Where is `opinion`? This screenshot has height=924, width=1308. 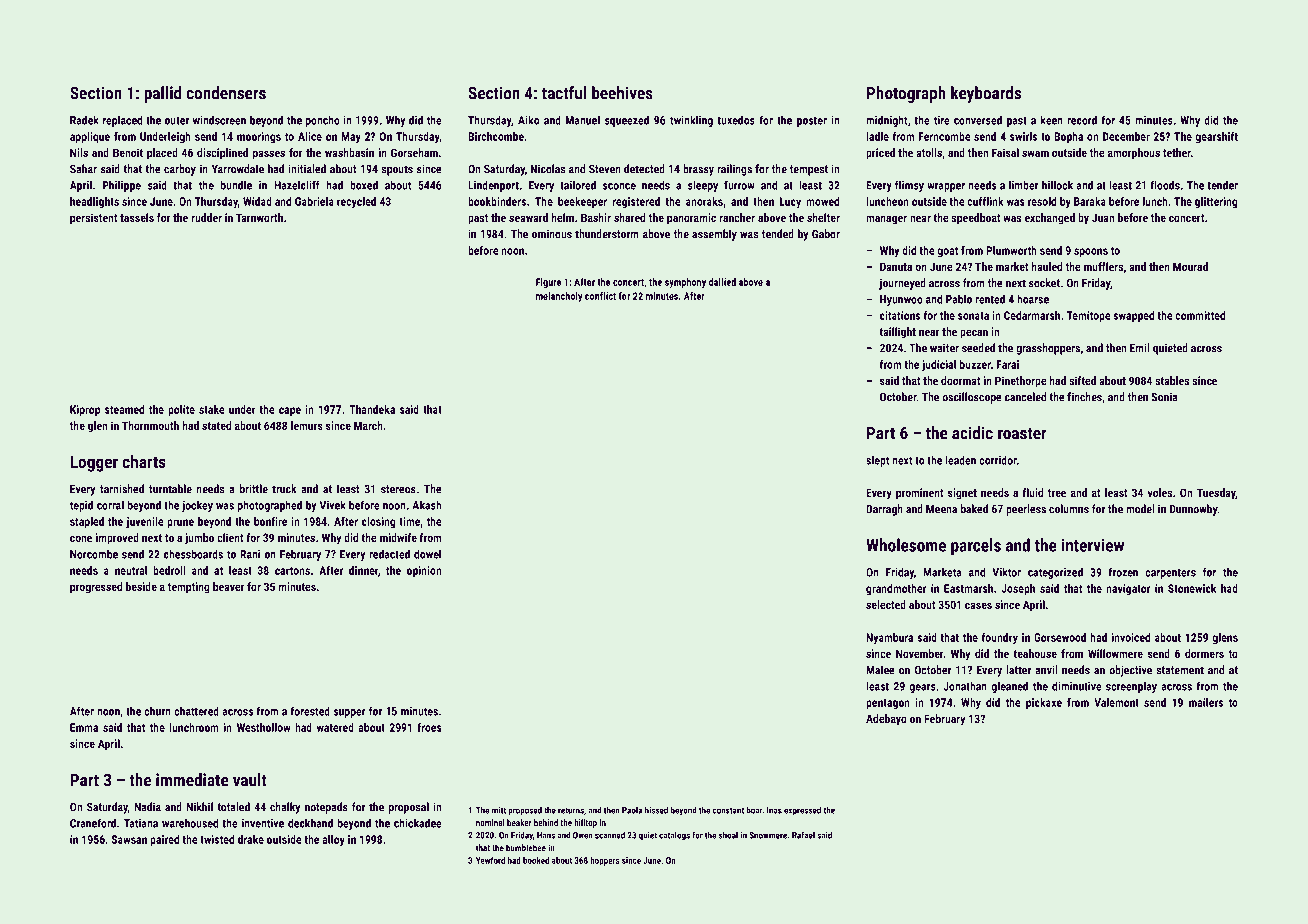
opinion is located at coordinates (424, 571).
